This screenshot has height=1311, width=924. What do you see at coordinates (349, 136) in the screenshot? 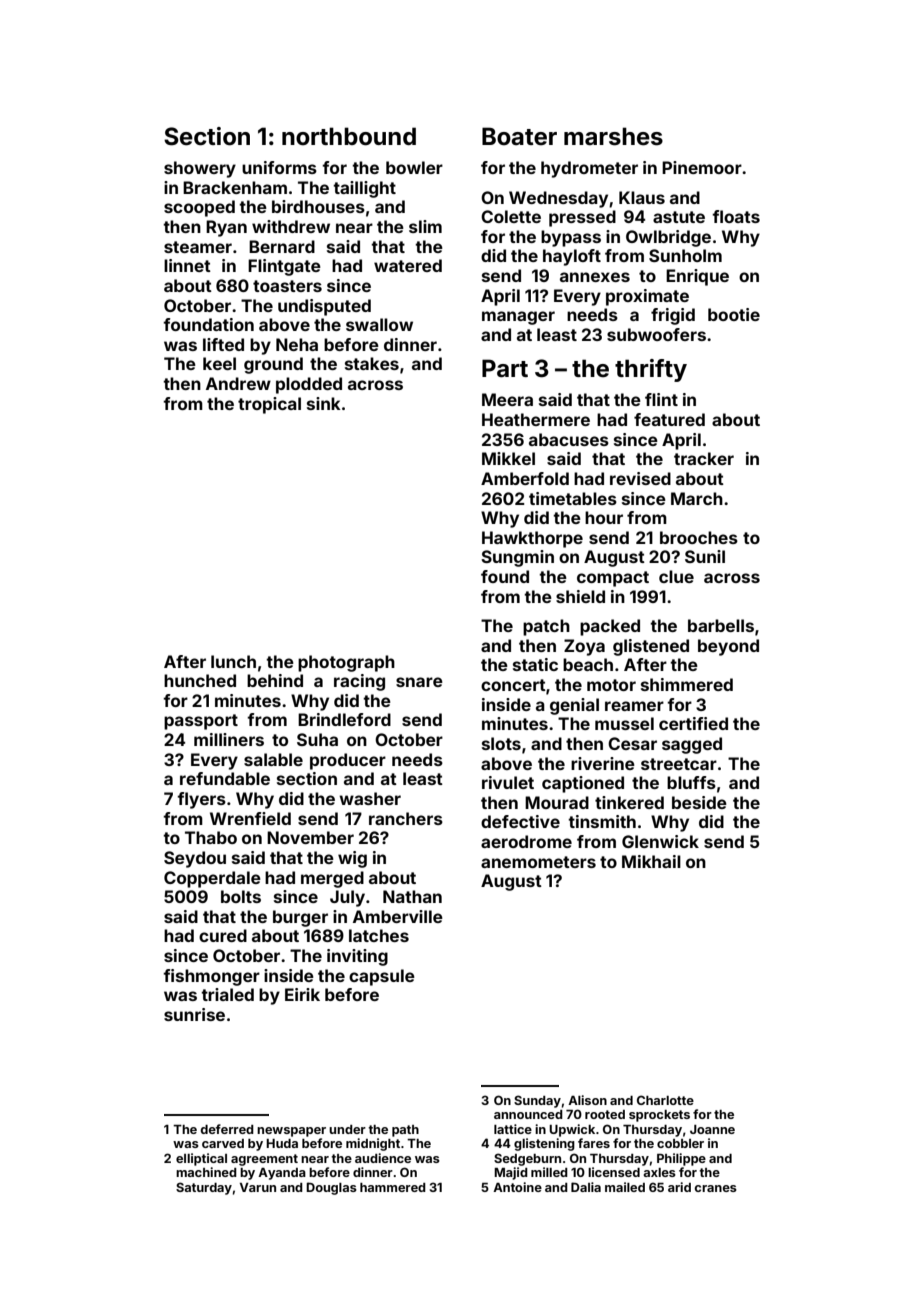
I see `northbound` at bounding box center [349, 136].
